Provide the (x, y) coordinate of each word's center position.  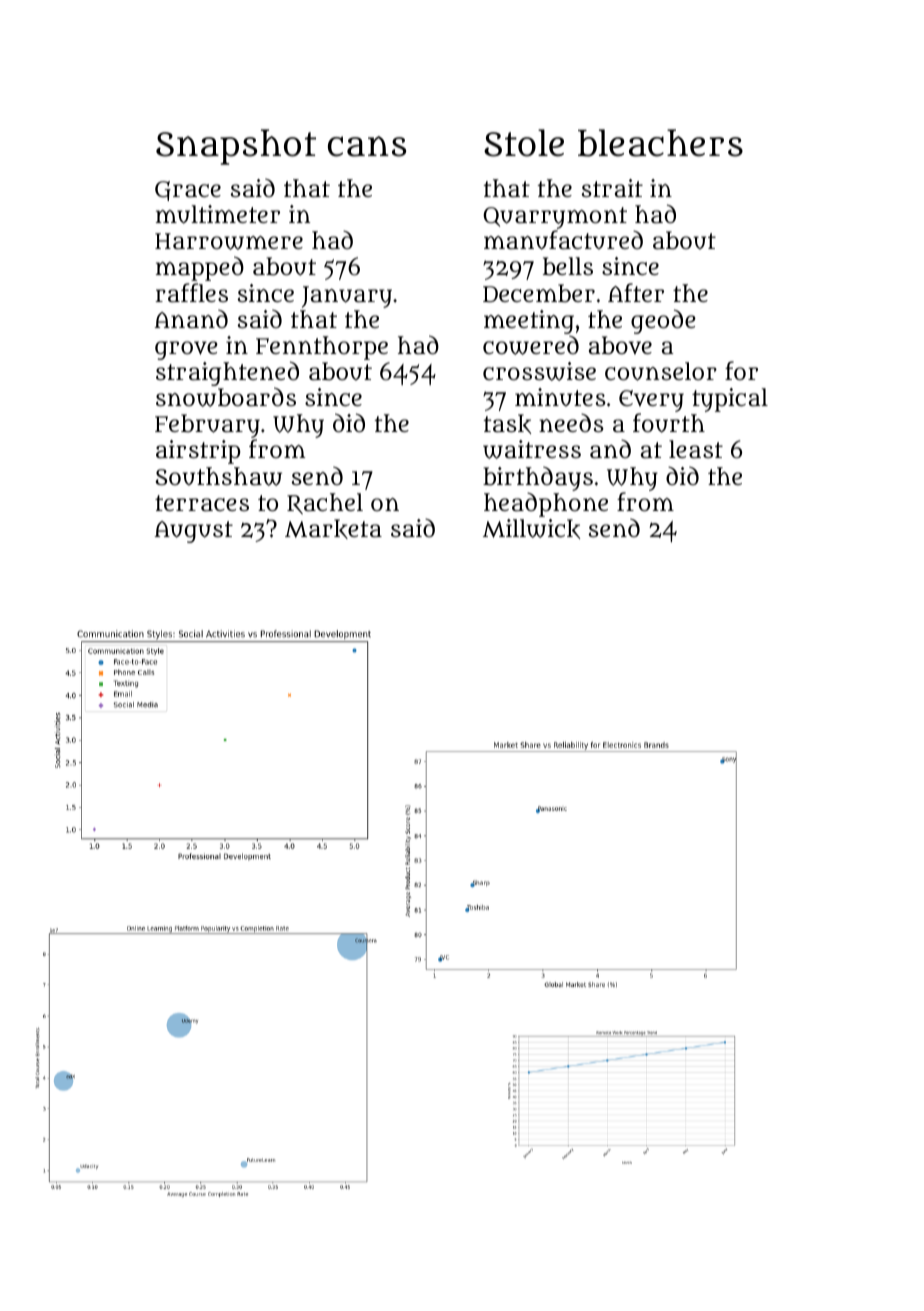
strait (612, 188)
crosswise (539, 371)
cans (367, 146)
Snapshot (236, 147)
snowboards (226, 397)
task (507, 424)
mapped (200, 268)
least (696, 449)
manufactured (563, 240)
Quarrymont (555, 218)
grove (186, 350)
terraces (202, 503)
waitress (532, 449)
